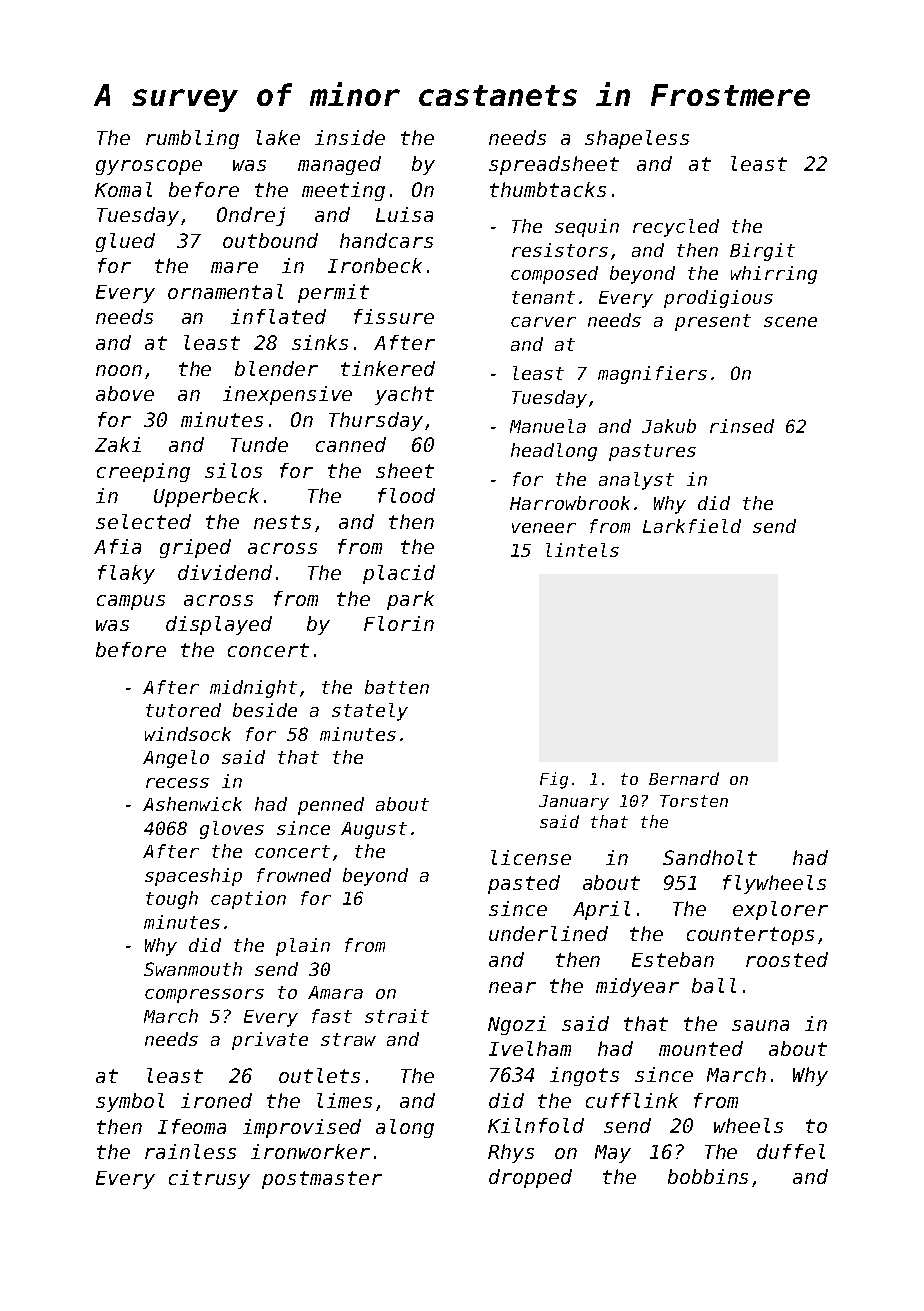  I want to click on recycled, so click(676, 228).
